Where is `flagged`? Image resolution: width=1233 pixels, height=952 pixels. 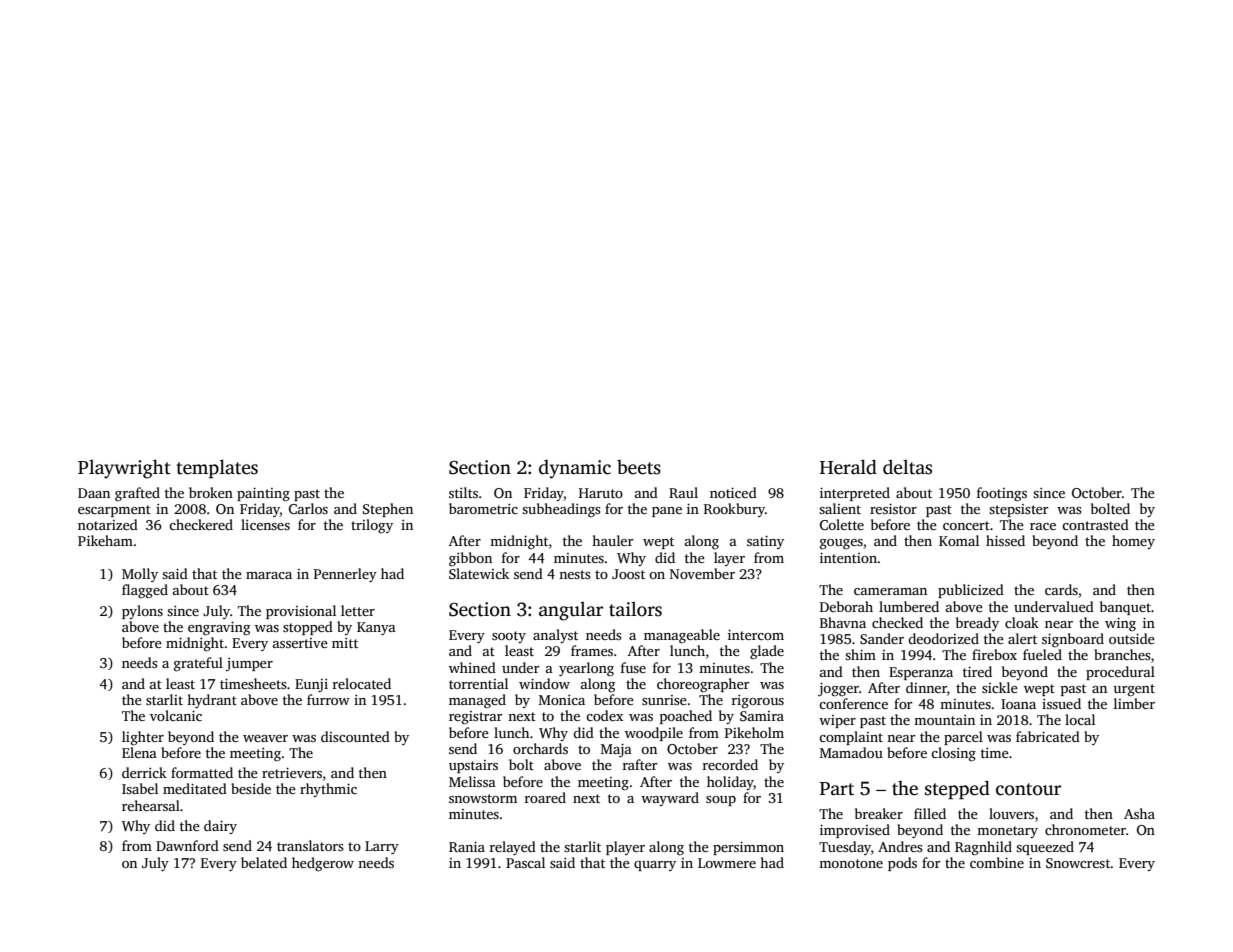
flagged is located at coordinates (145, 591).
